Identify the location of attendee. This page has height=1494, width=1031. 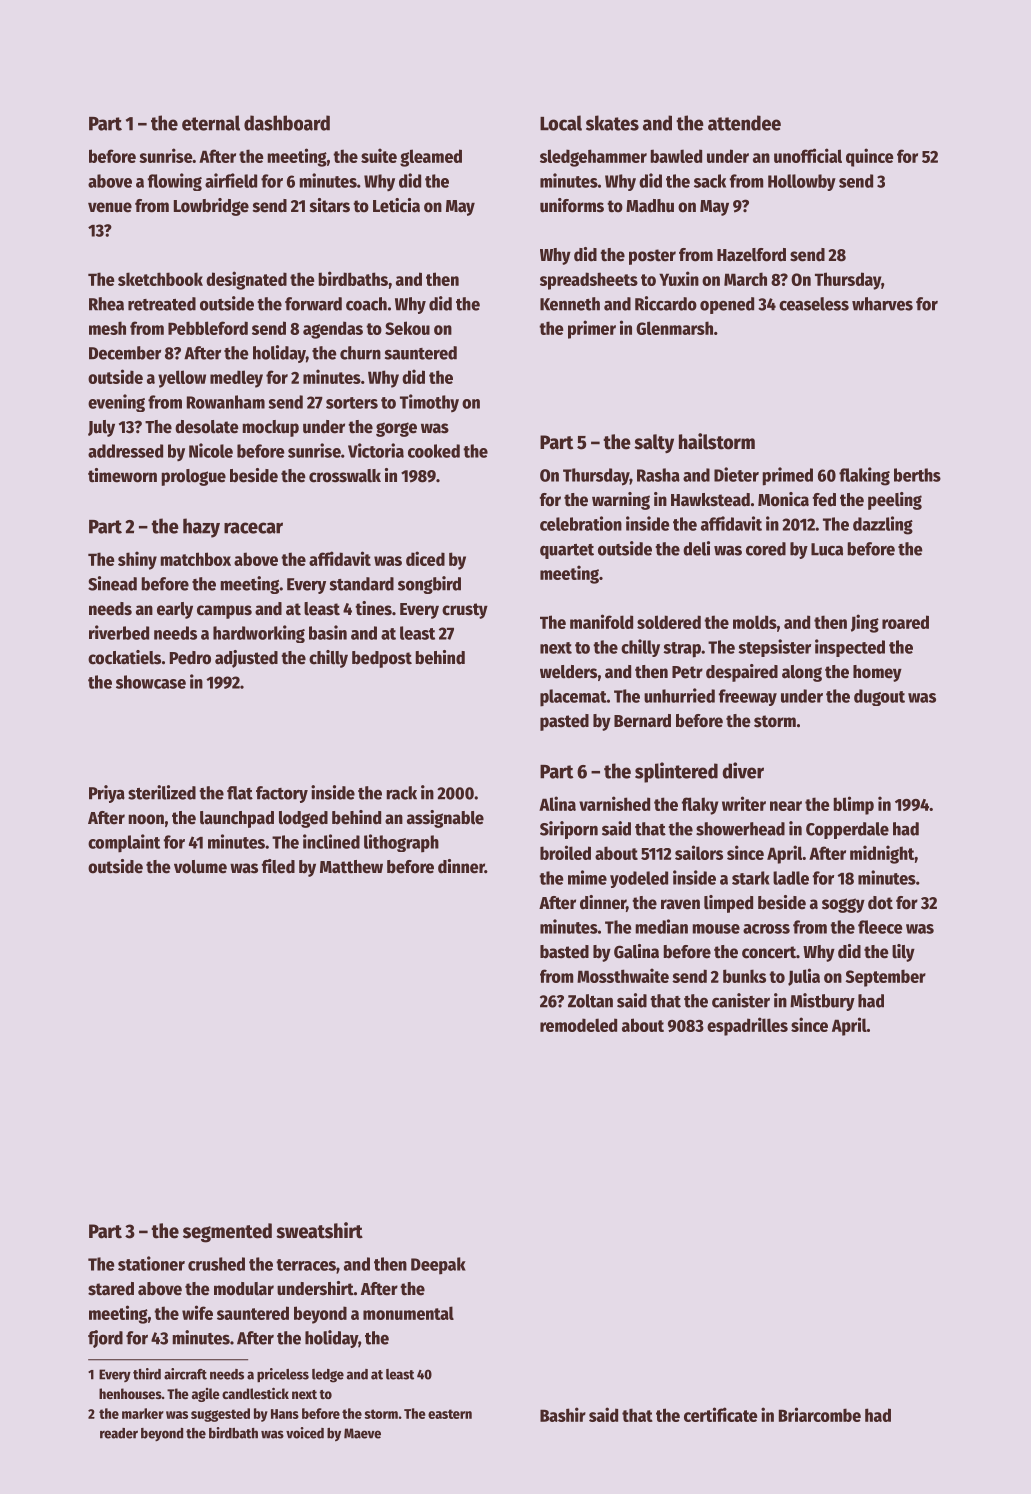
(744, 123).
